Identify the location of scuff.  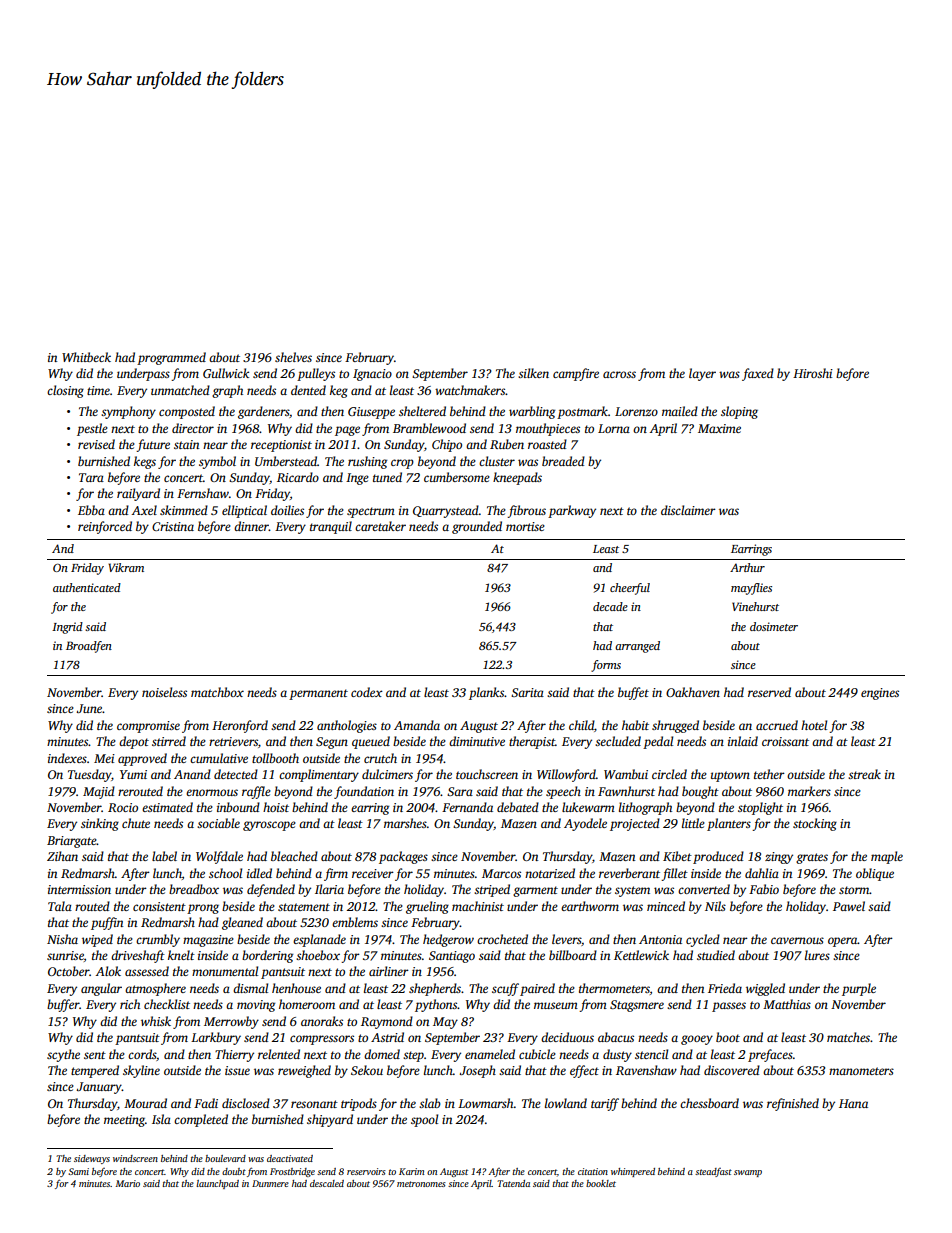
(505, 989).
